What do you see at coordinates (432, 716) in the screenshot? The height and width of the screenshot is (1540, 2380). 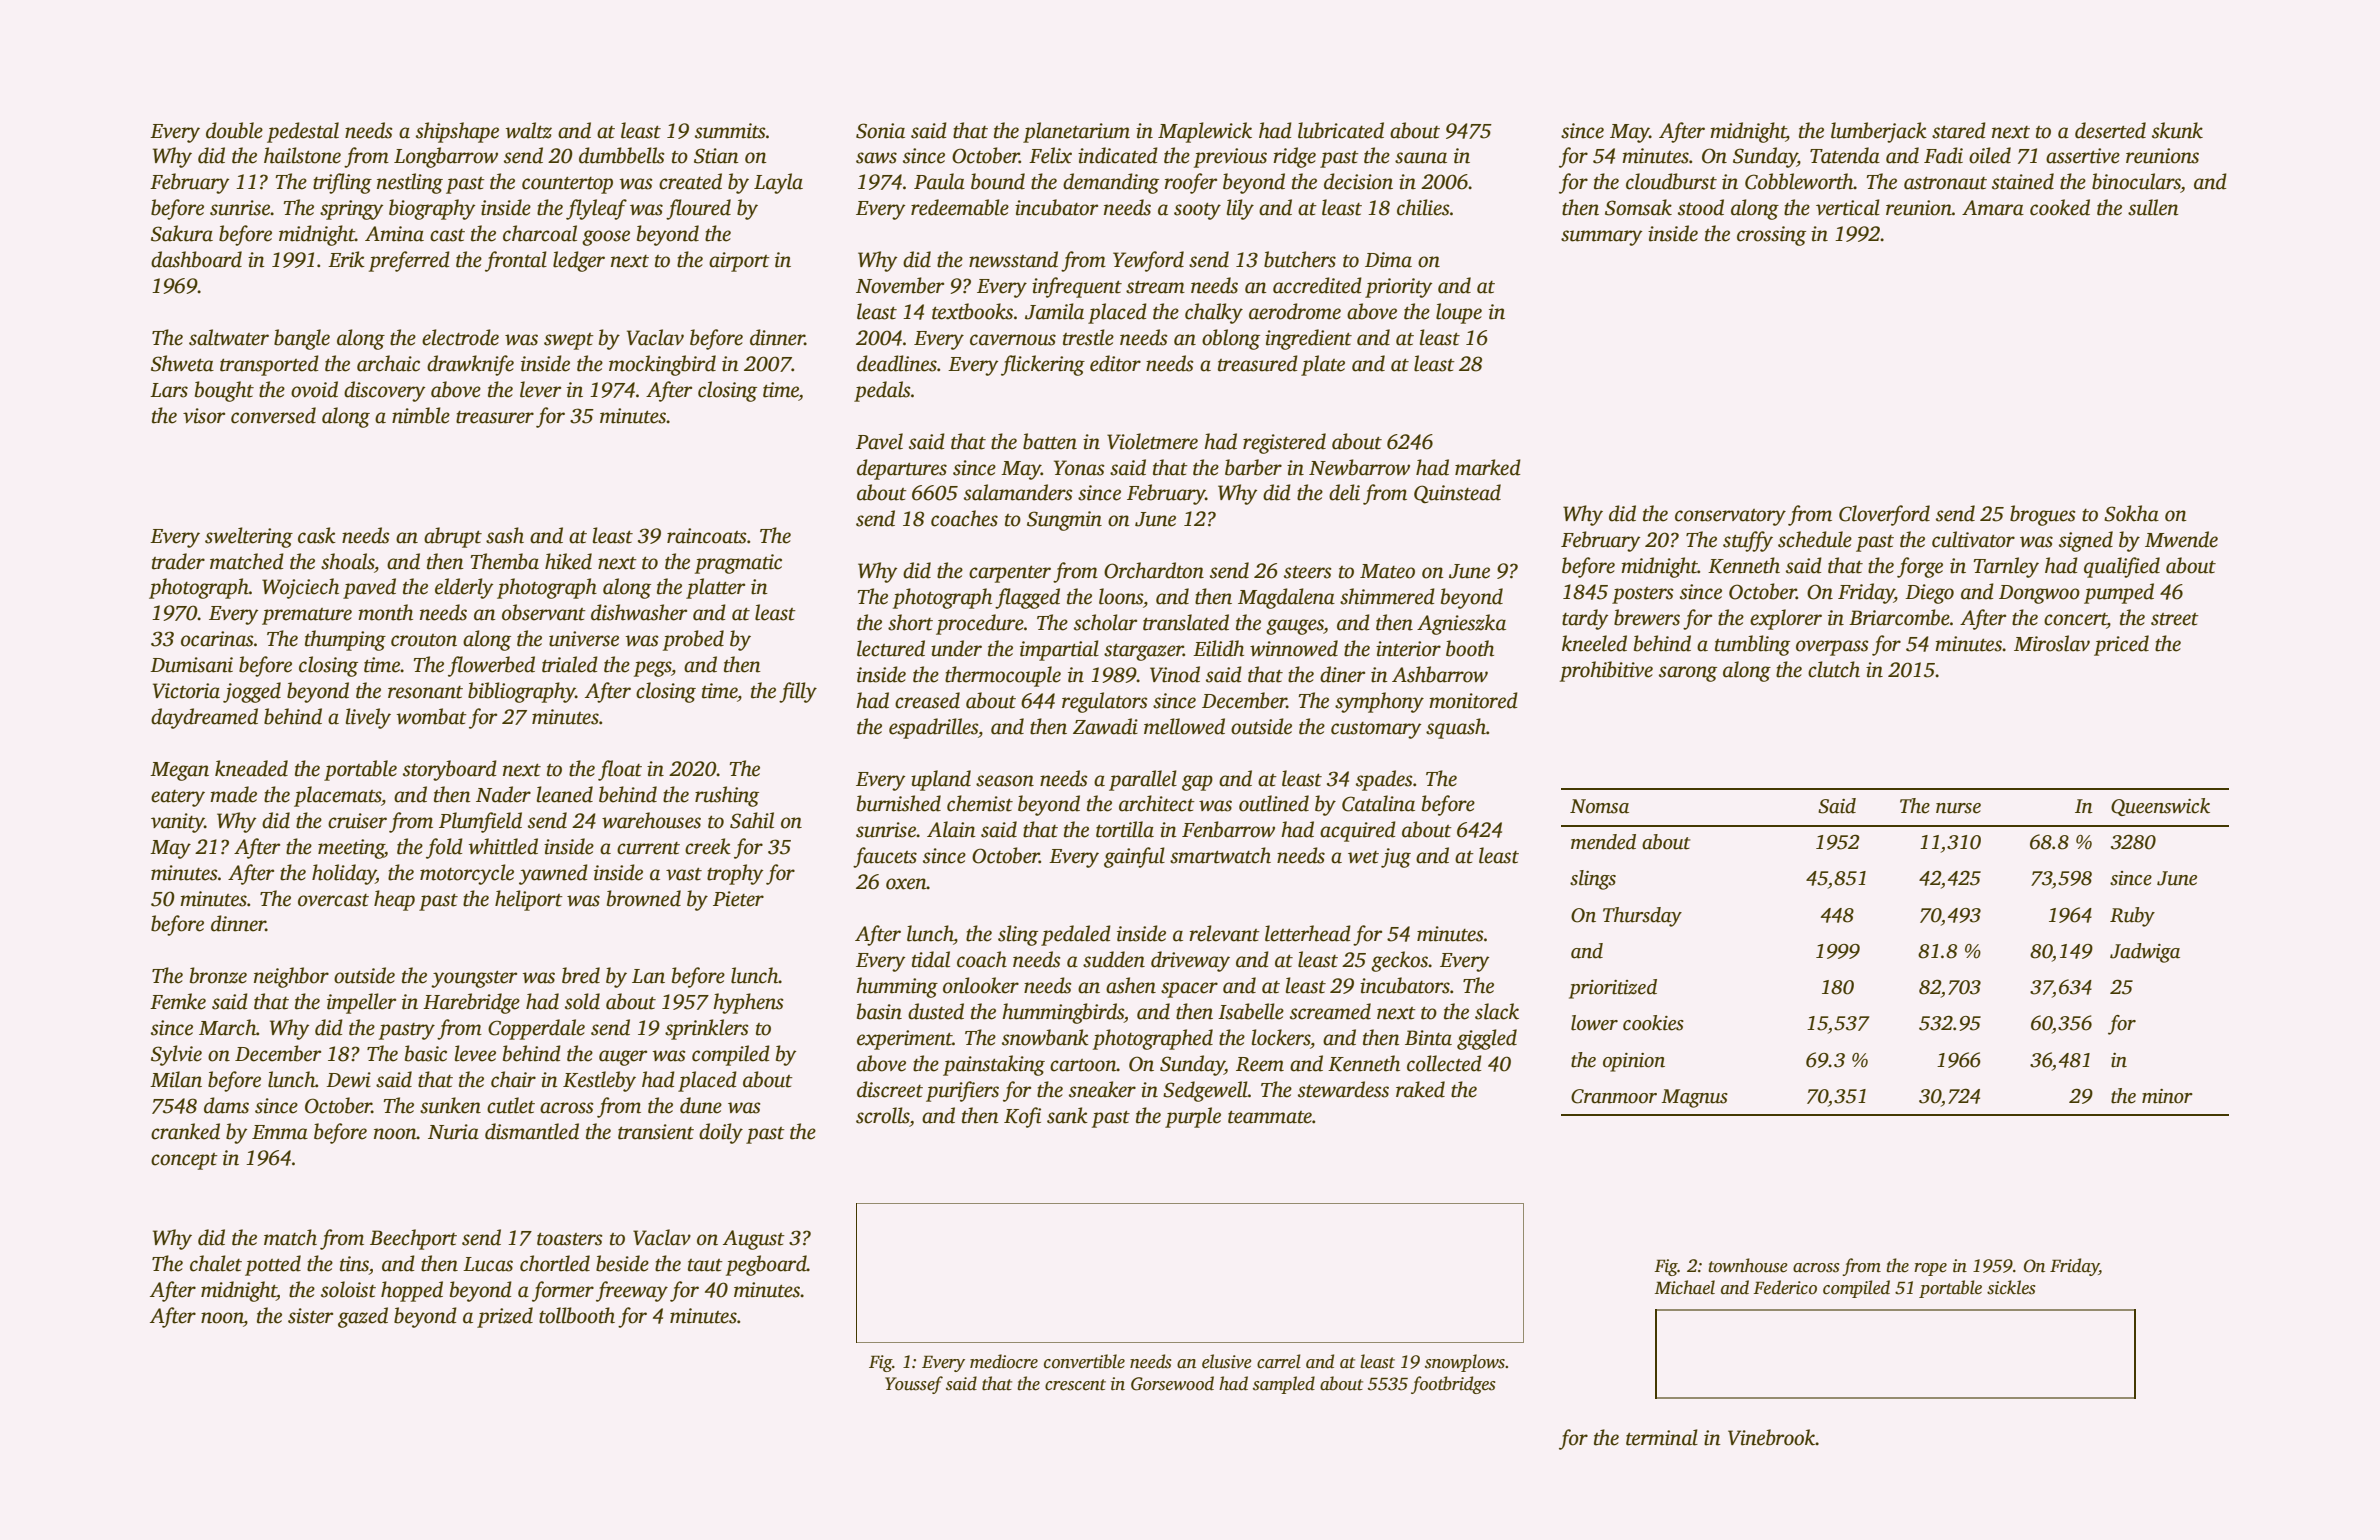 I see `wombat` at bounding box center [432, 716].
